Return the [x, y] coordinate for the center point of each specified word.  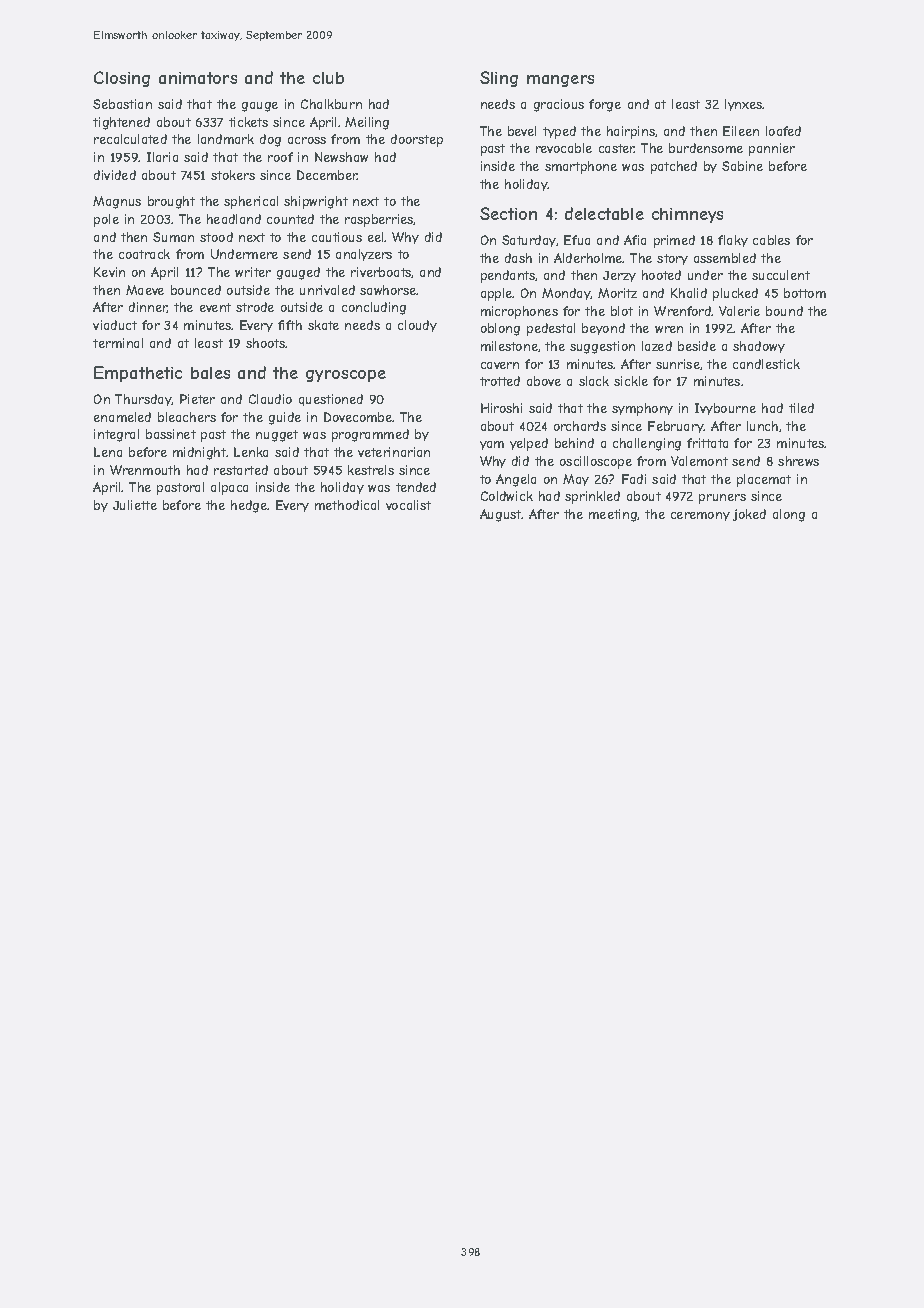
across [307, 140]
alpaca [229, 488]
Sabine [742, 166]
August [501, 515]
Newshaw [341, 157]
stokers [233, 175]
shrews [798, 461]
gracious [559, 105]
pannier [772, 149]
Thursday [143, 400]
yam [492, 445]
